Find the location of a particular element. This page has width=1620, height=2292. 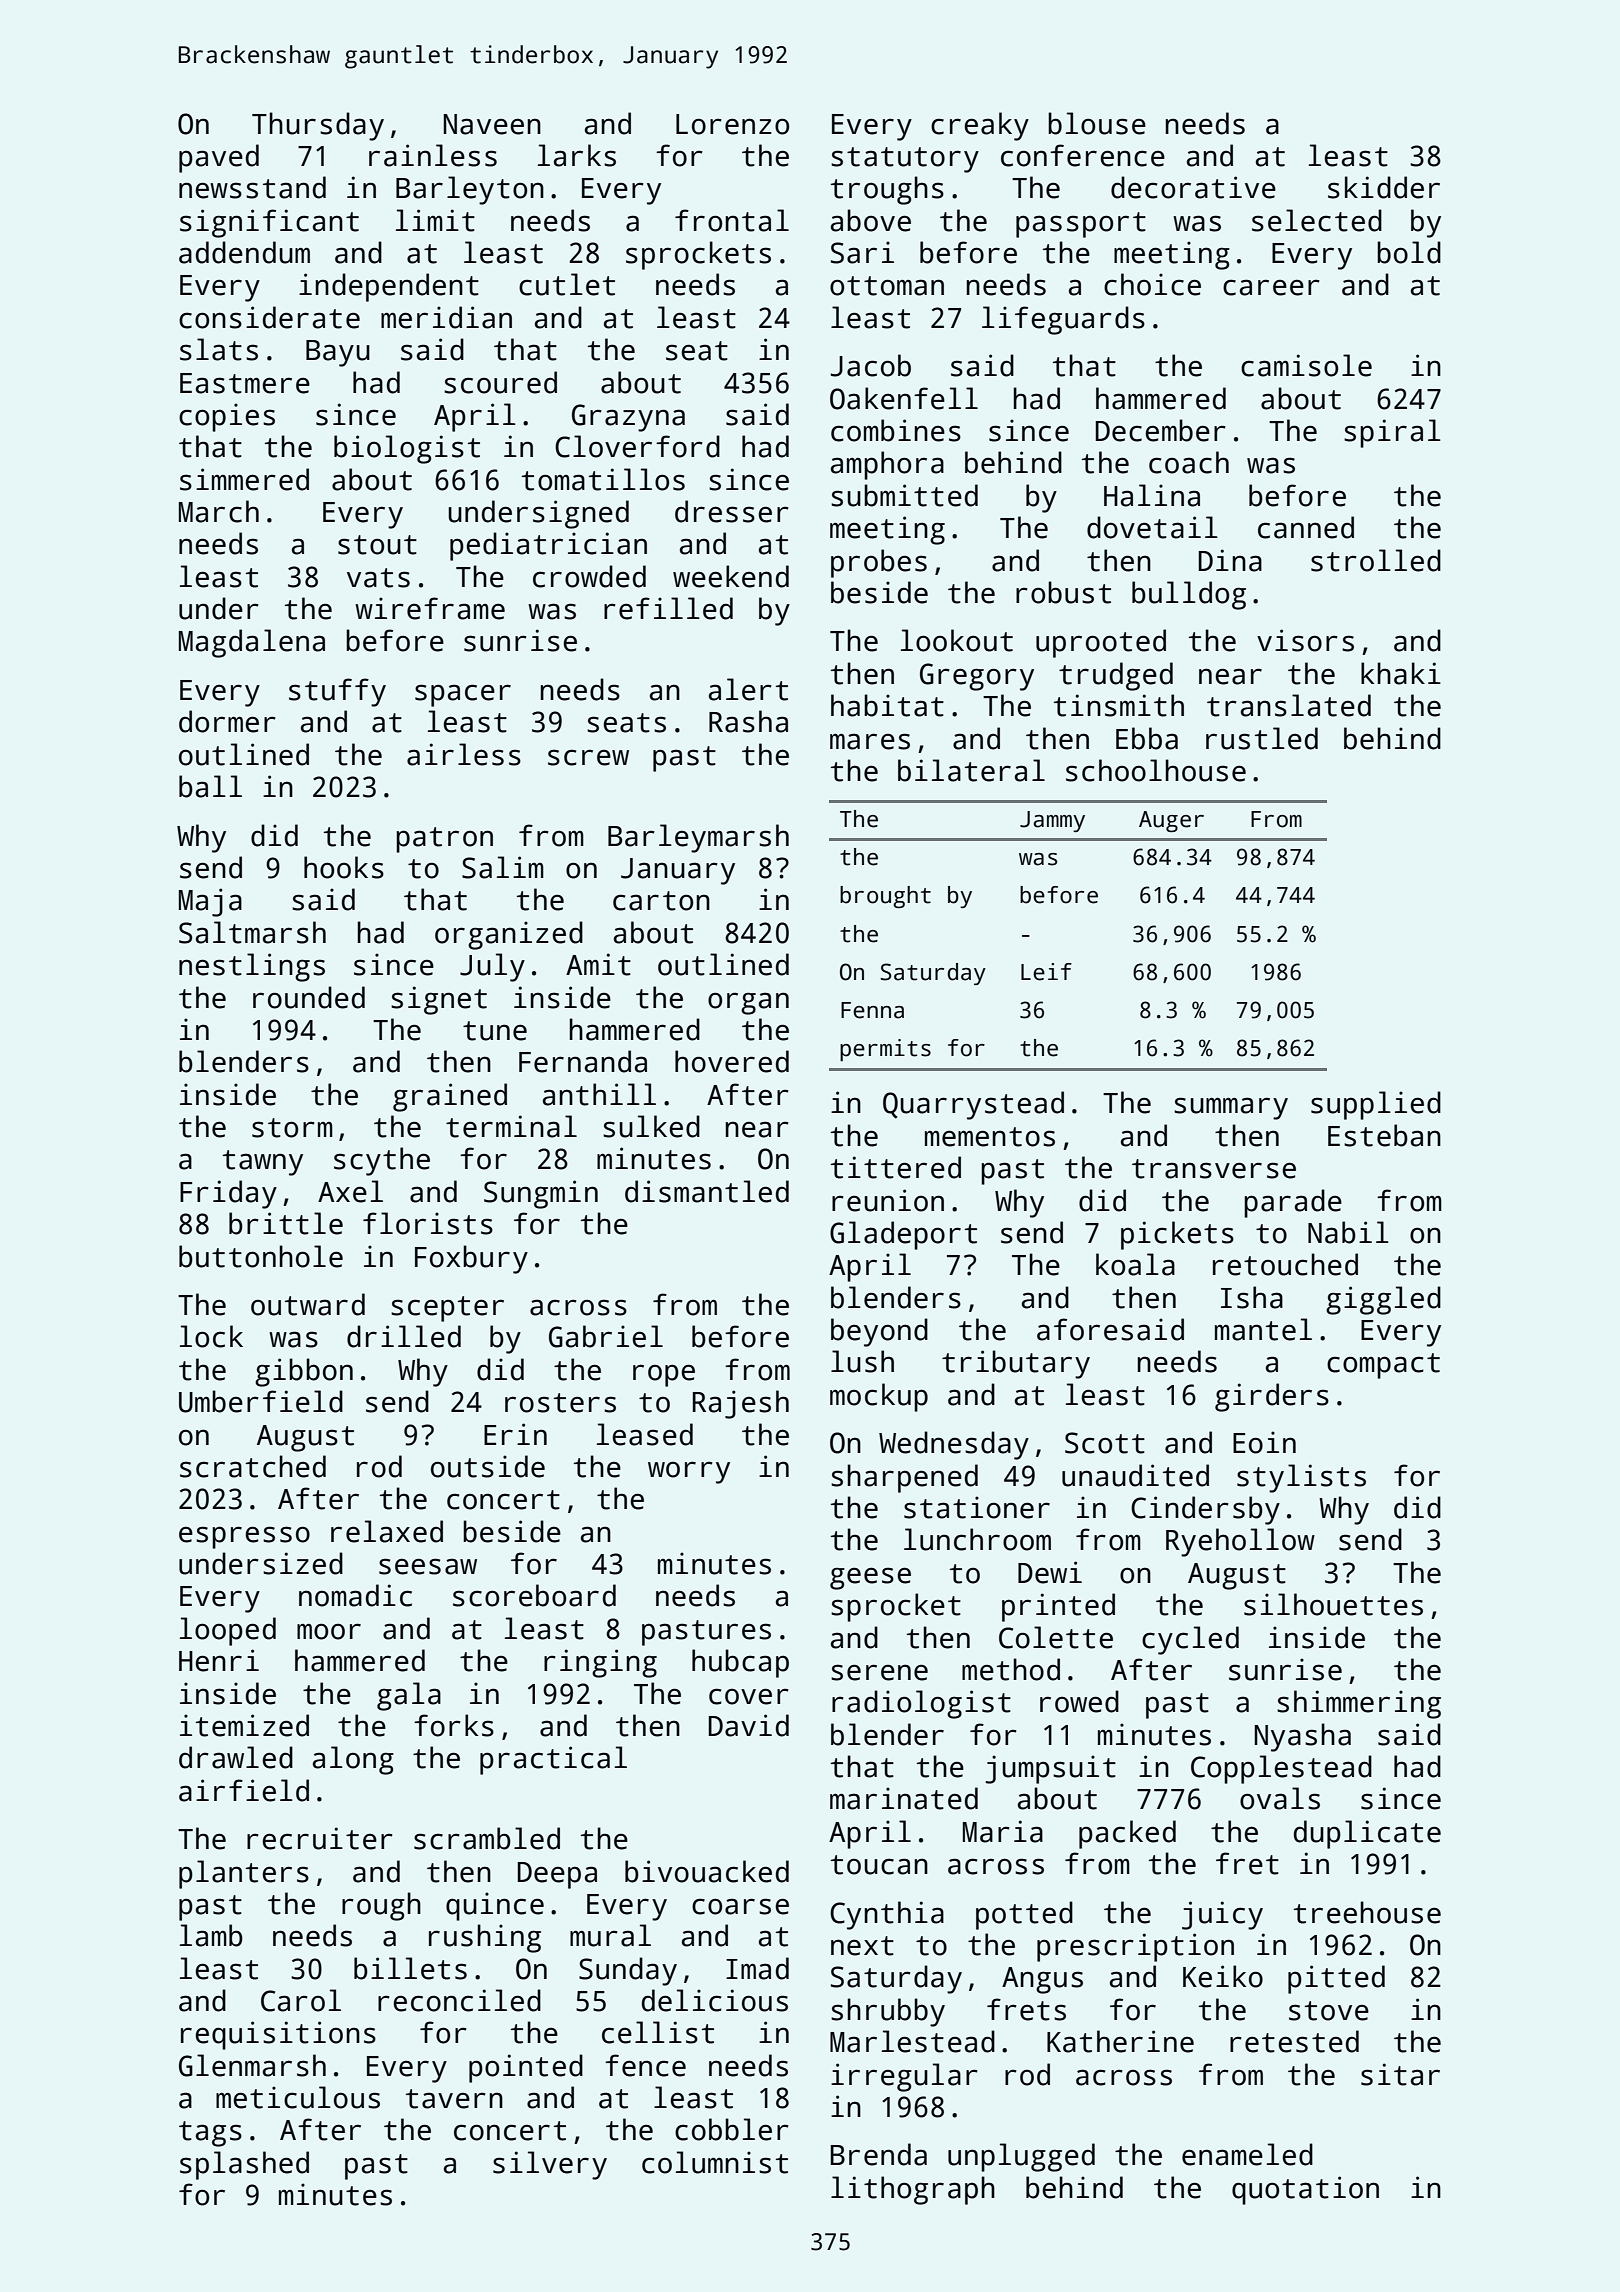

quotation is located at coordinates (1305, 2190).
